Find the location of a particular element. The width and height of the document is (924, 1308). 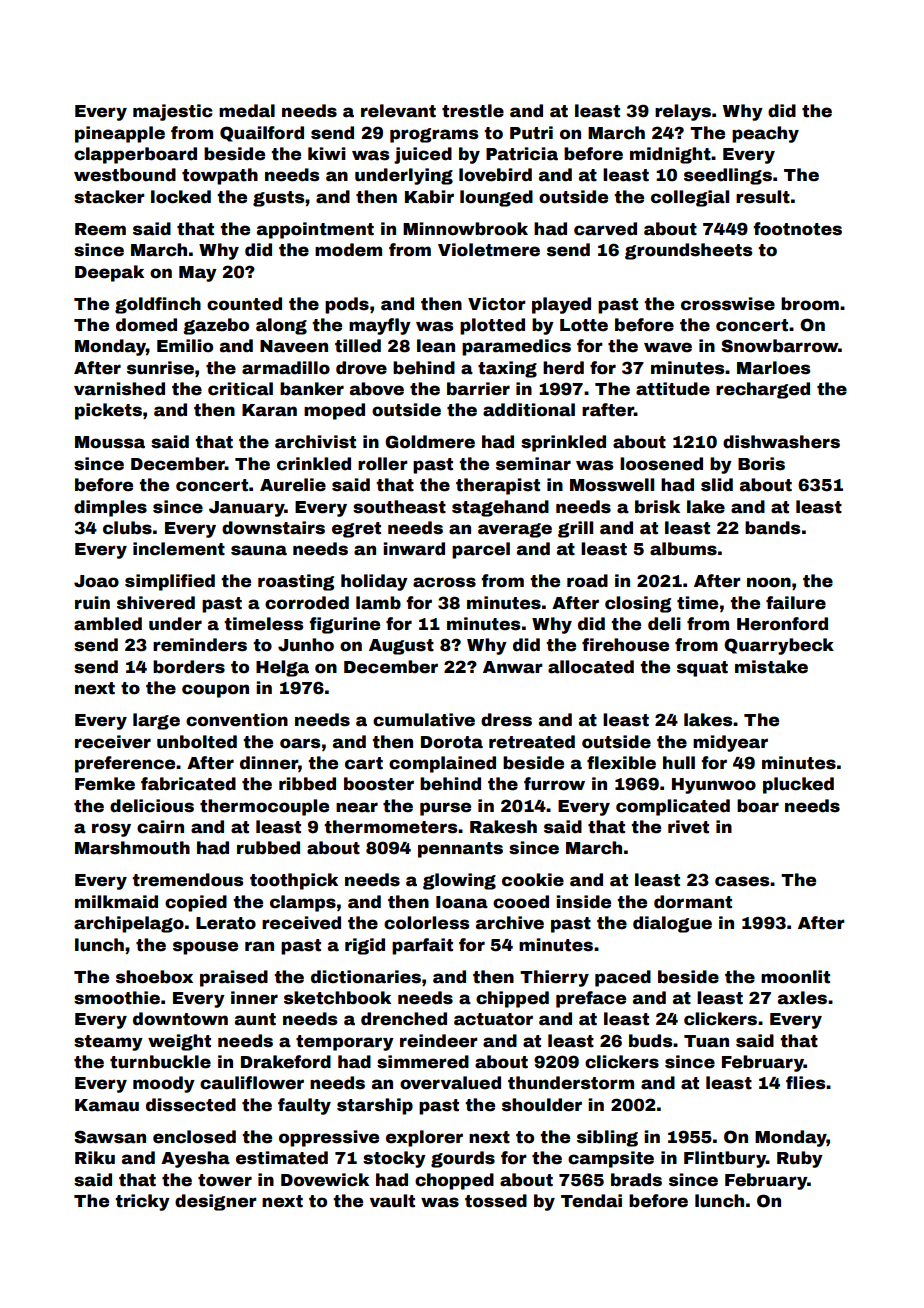

Anwar is located at coordinates (513, 667).
